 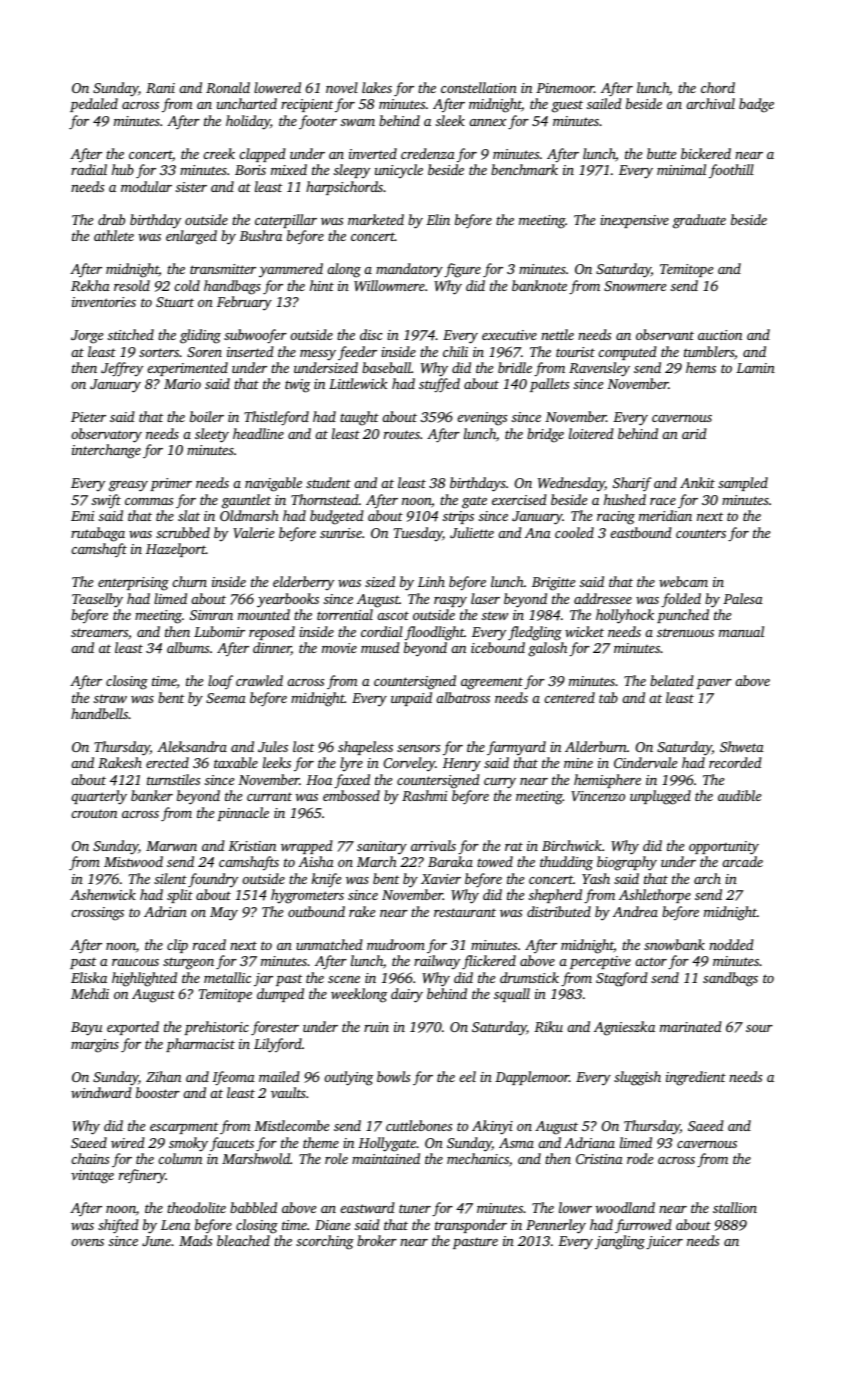 What do you see at coordinates (665, 334) in the image?
I see `observant` at bounding box center [665, 334].
